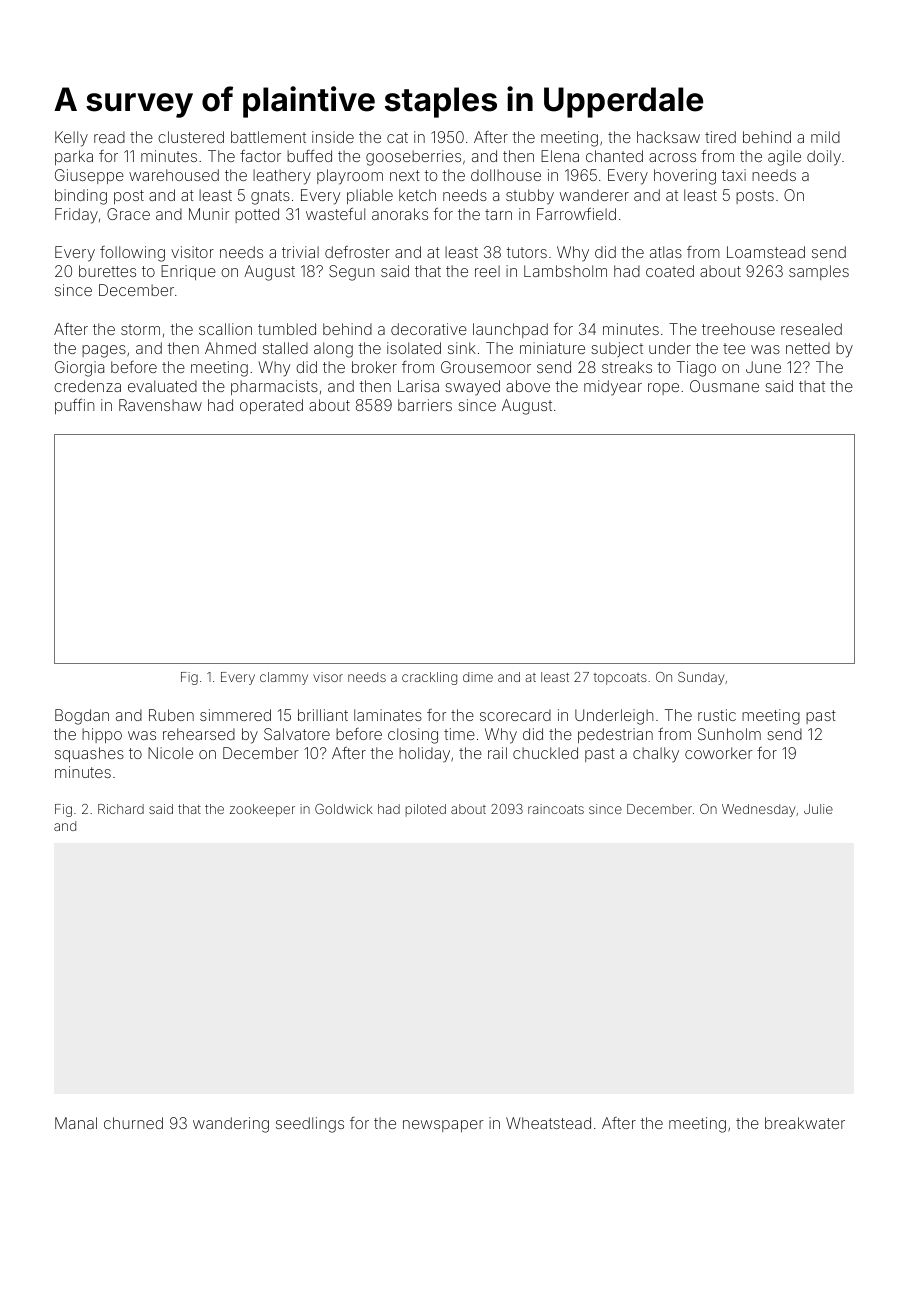 This screenshot has width=908, height=1316. Describe the element at coordinates (811, 329) in the screenshot. I see `resealed` at that location.
